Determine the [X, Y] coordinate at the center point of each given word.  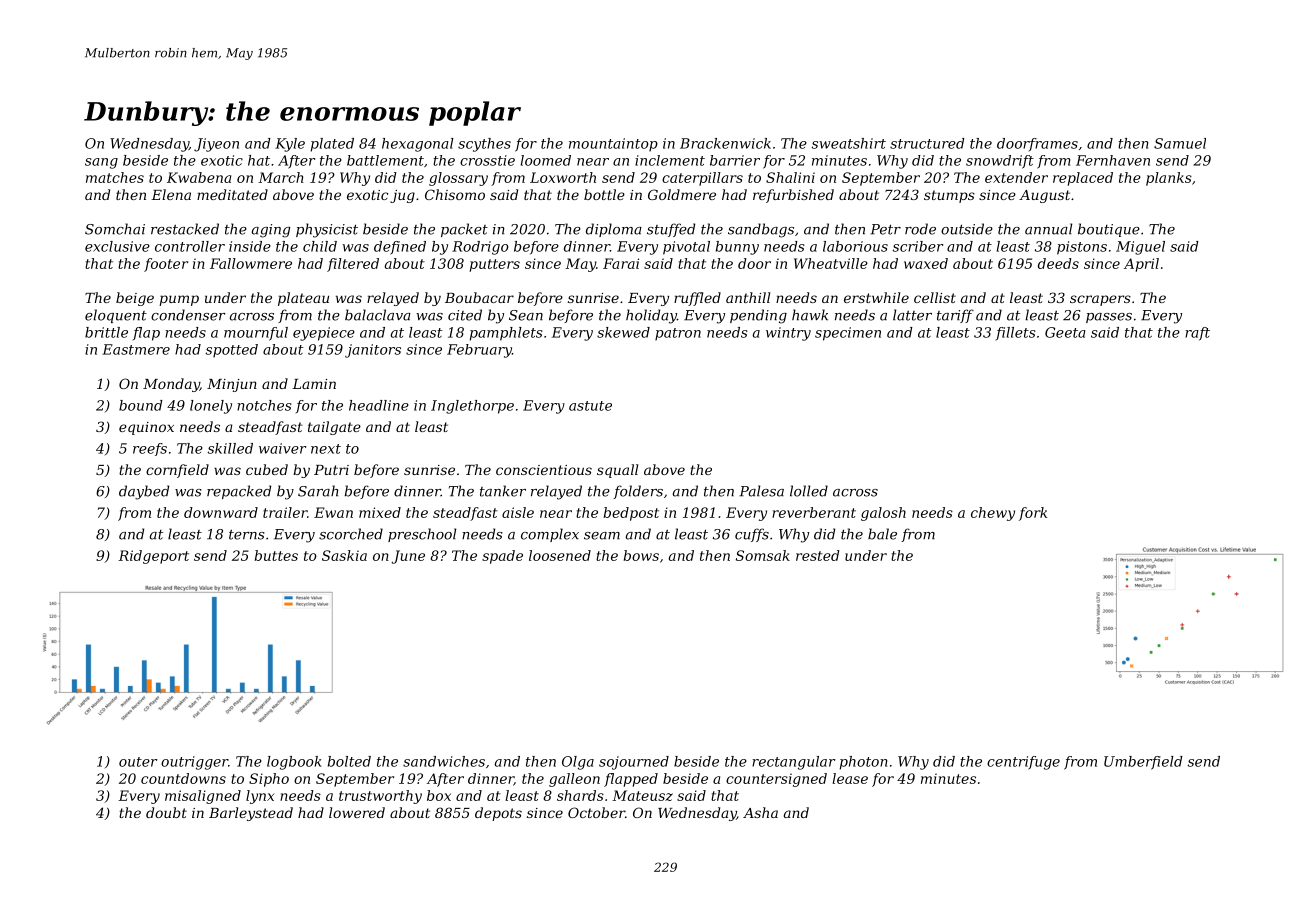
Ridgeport [153, 557]
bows [641, 555]
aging [271, 231]
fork [1033, 514]
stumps [949, 196]
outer [138, 762]
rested [818, 555]
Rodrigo [480, 248]
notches [264, 405]
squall [617, 471]
